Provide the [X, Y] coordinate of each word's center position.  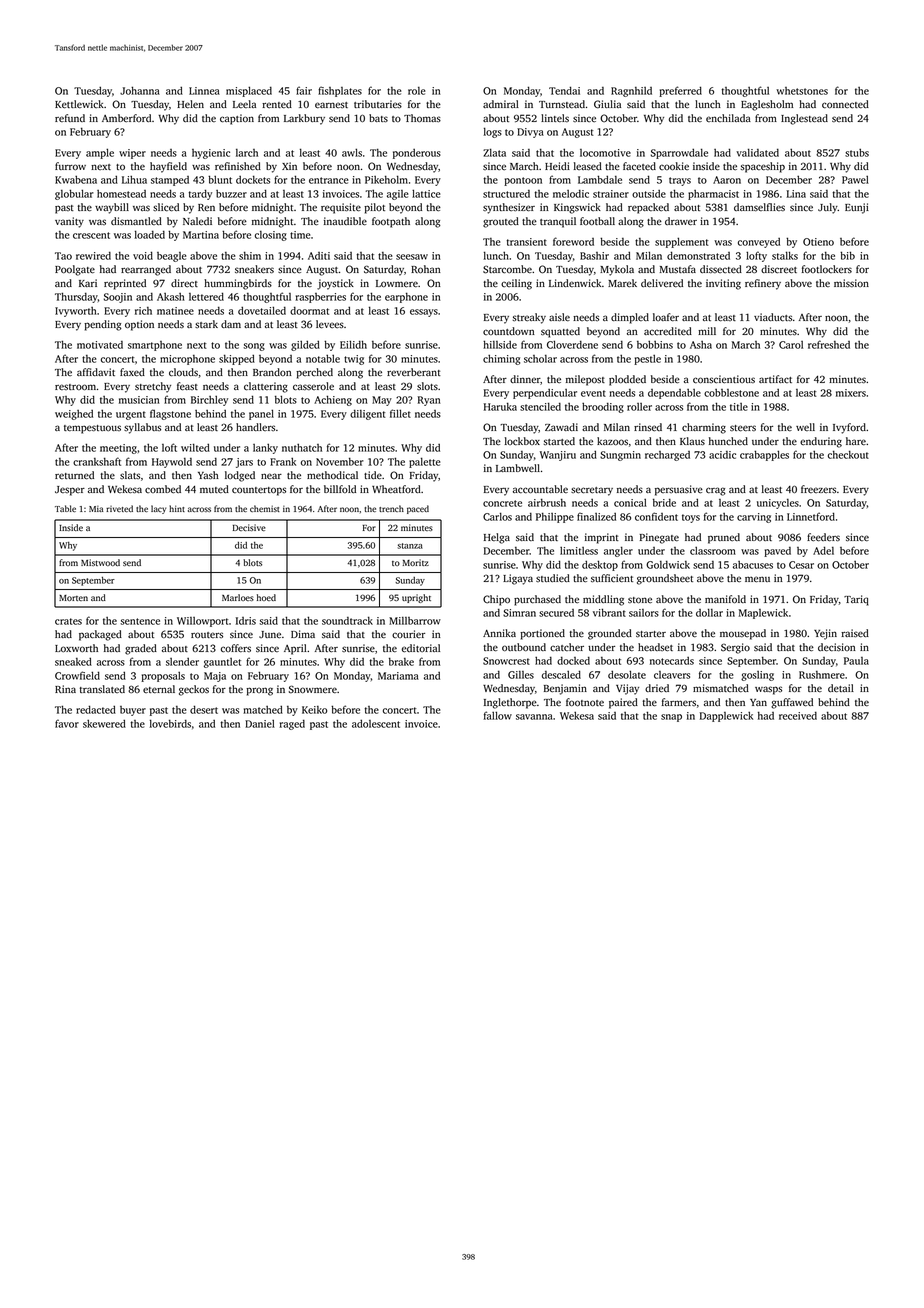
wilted [195, 447]
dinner [525, 379]
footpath [391, 222]
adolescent [376, 723]
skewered [104, 723]
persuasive [679, 490]
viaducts [773, 317]
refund [70, 118]
